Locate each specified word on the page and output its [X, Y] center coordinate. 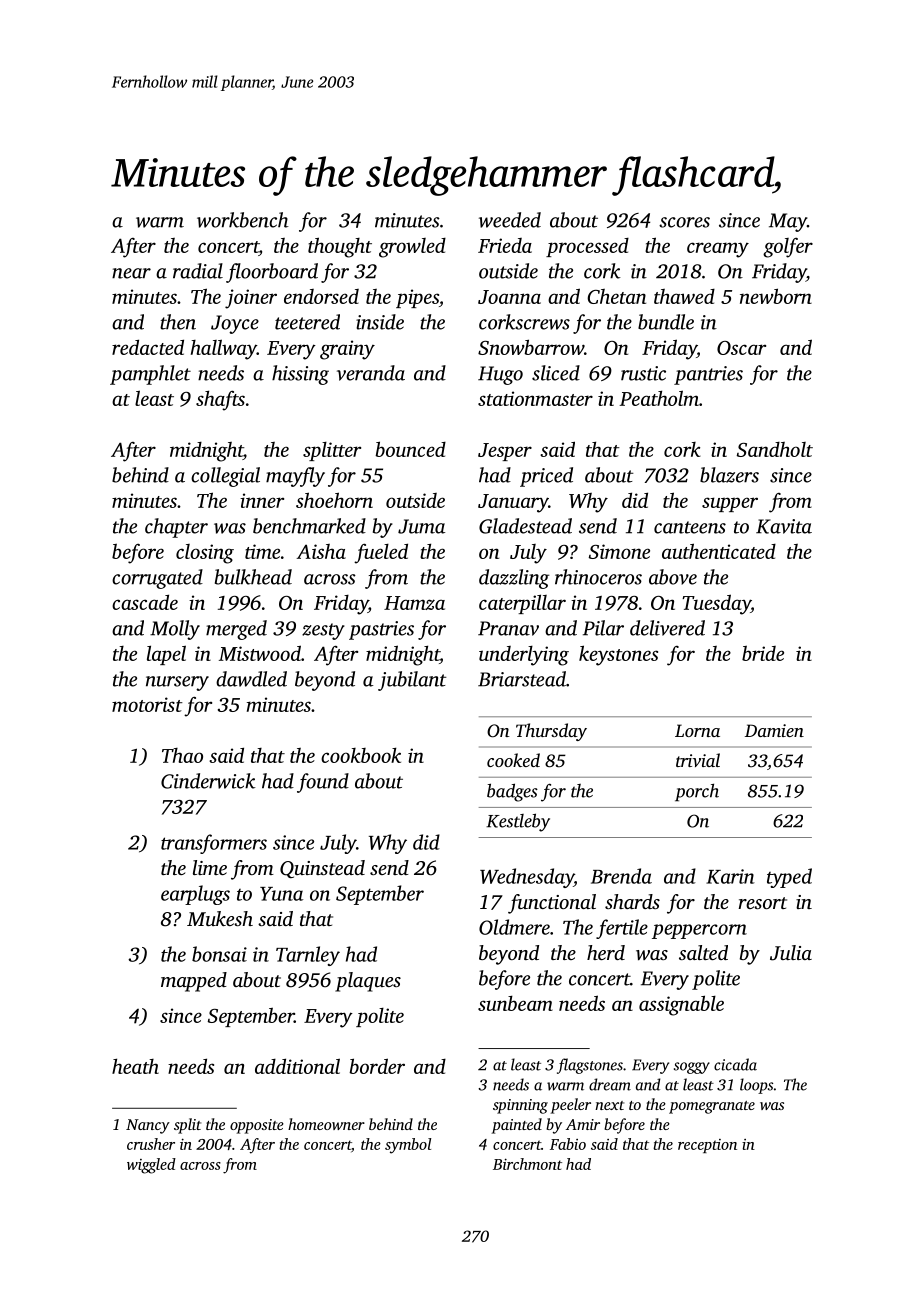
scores [684, 222]
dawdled [251, 679]
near [131, 273]
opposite [257, 1126]
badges [512, 792]
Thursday [551, 732]
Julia [791, 953]
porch [697, 793]
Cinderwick [208, 781]
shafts [220, 400]
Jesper [505, 452]
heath [135, 1066]
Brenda [621, 876]
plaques [368, 982]
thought [340, 247]
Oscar [741, 348]
